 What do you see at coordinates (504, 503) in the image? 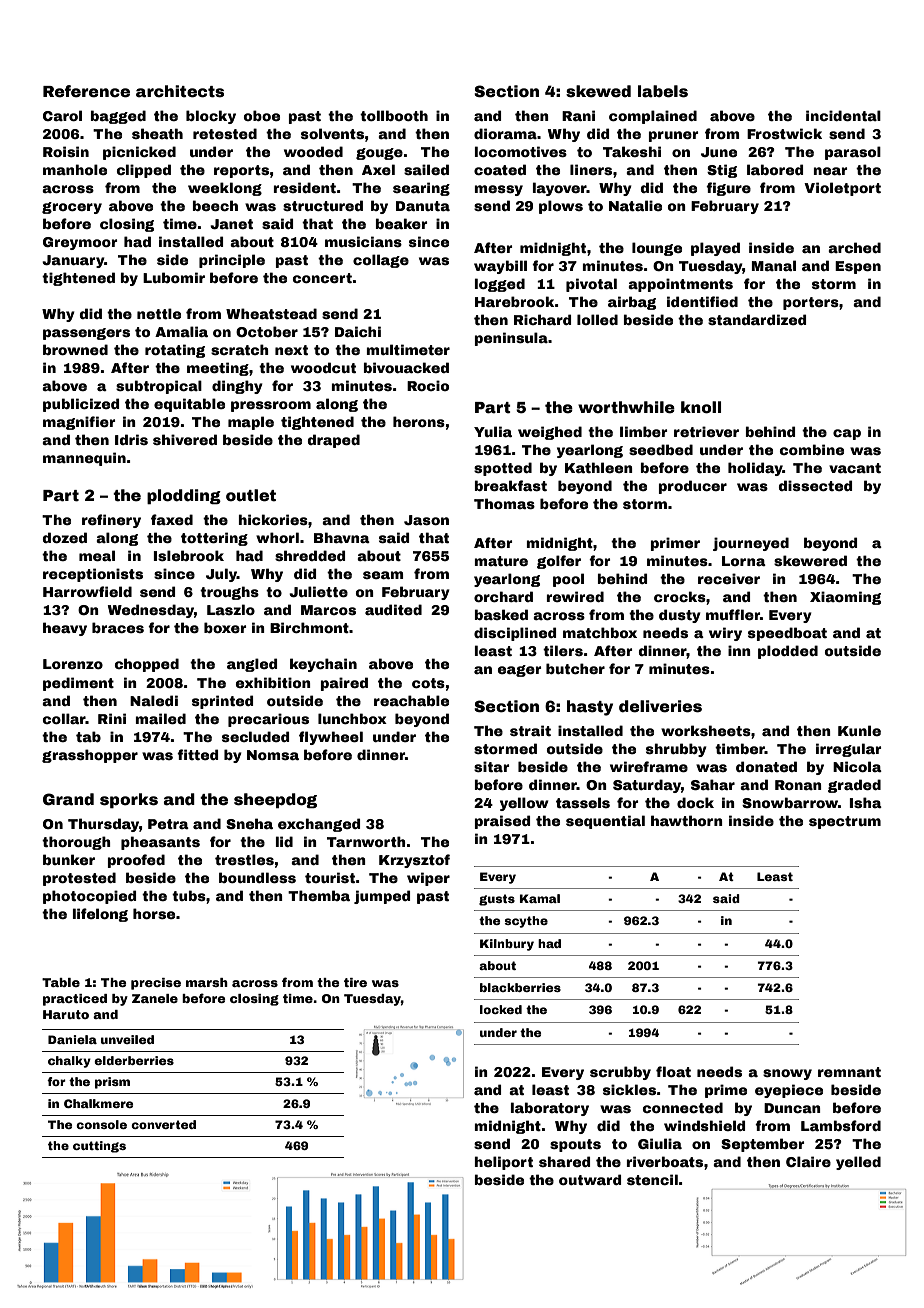
I see `Thomas` at bounding box center [504, 503].
